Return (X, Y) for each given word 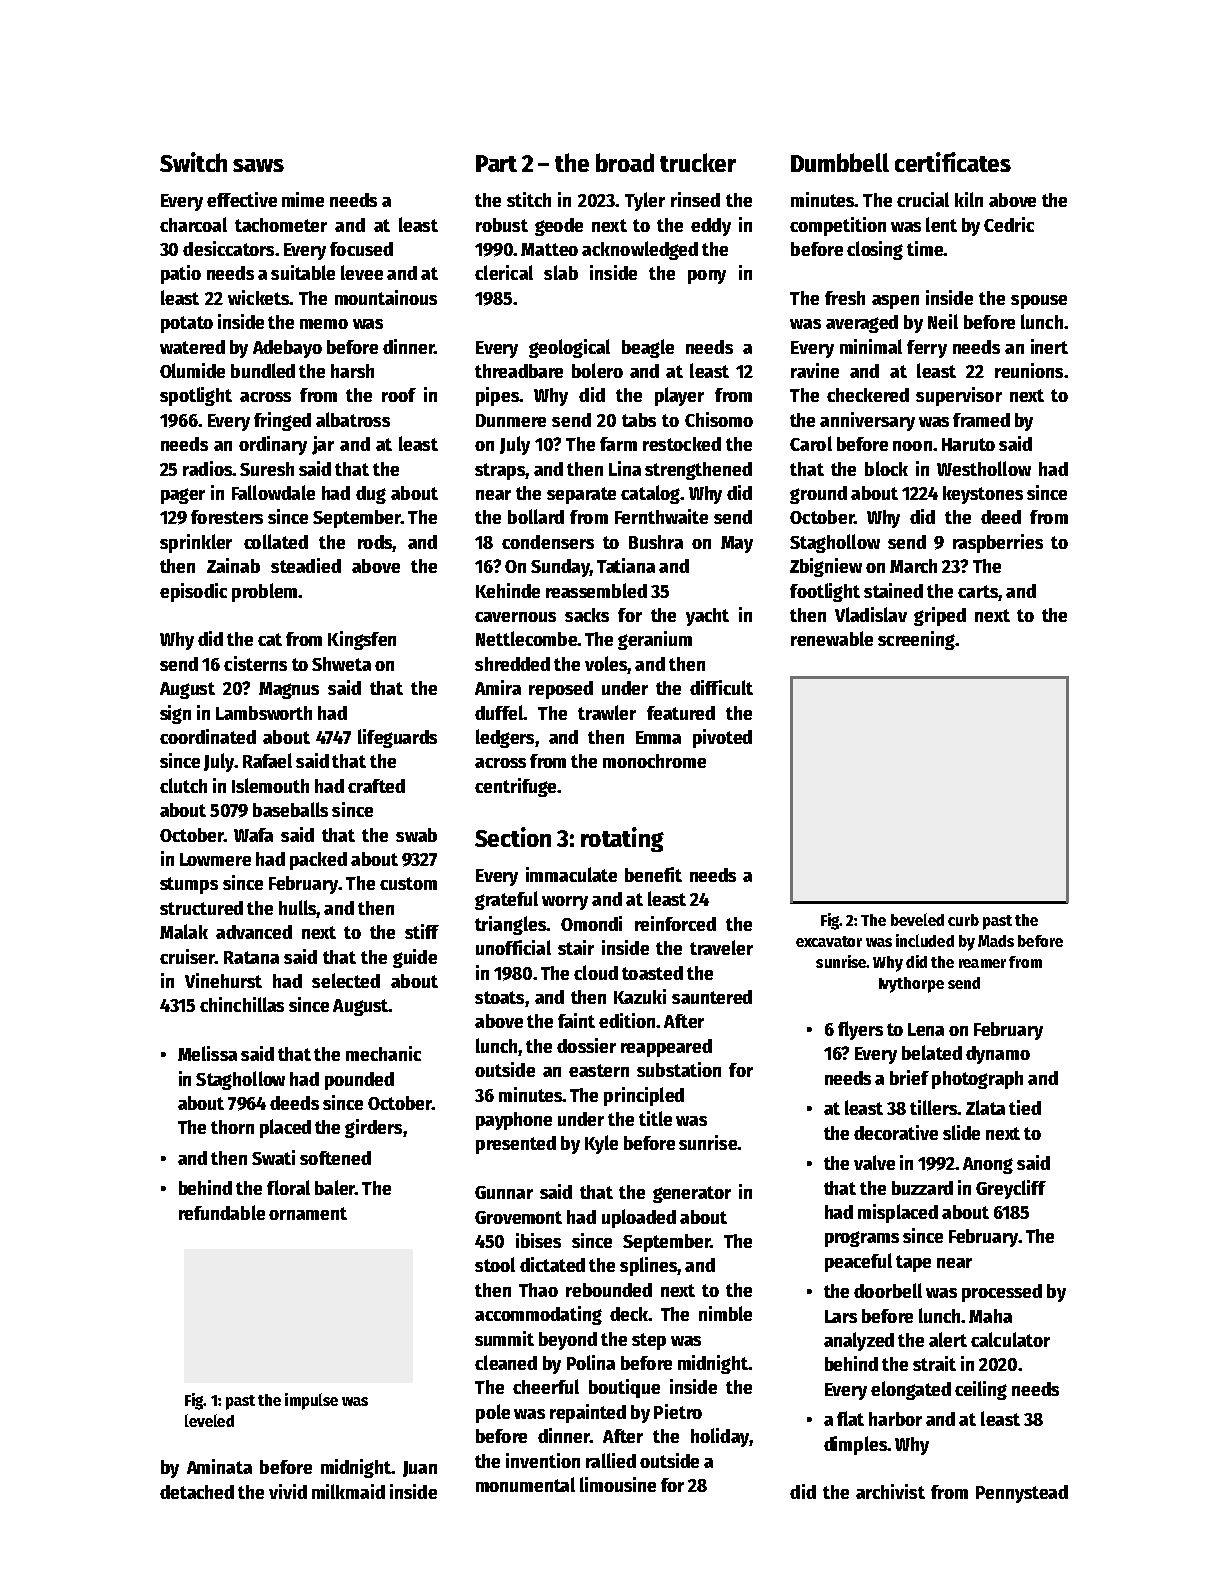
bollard (536, 516)
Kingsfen (362, 640)
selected (346, 980)
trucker (698, 162)
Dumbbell (840, 162)
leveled (209, 1420)
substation (679, 1069)
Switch (193, 162)
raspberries (998, 543)
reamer (982, 963)
